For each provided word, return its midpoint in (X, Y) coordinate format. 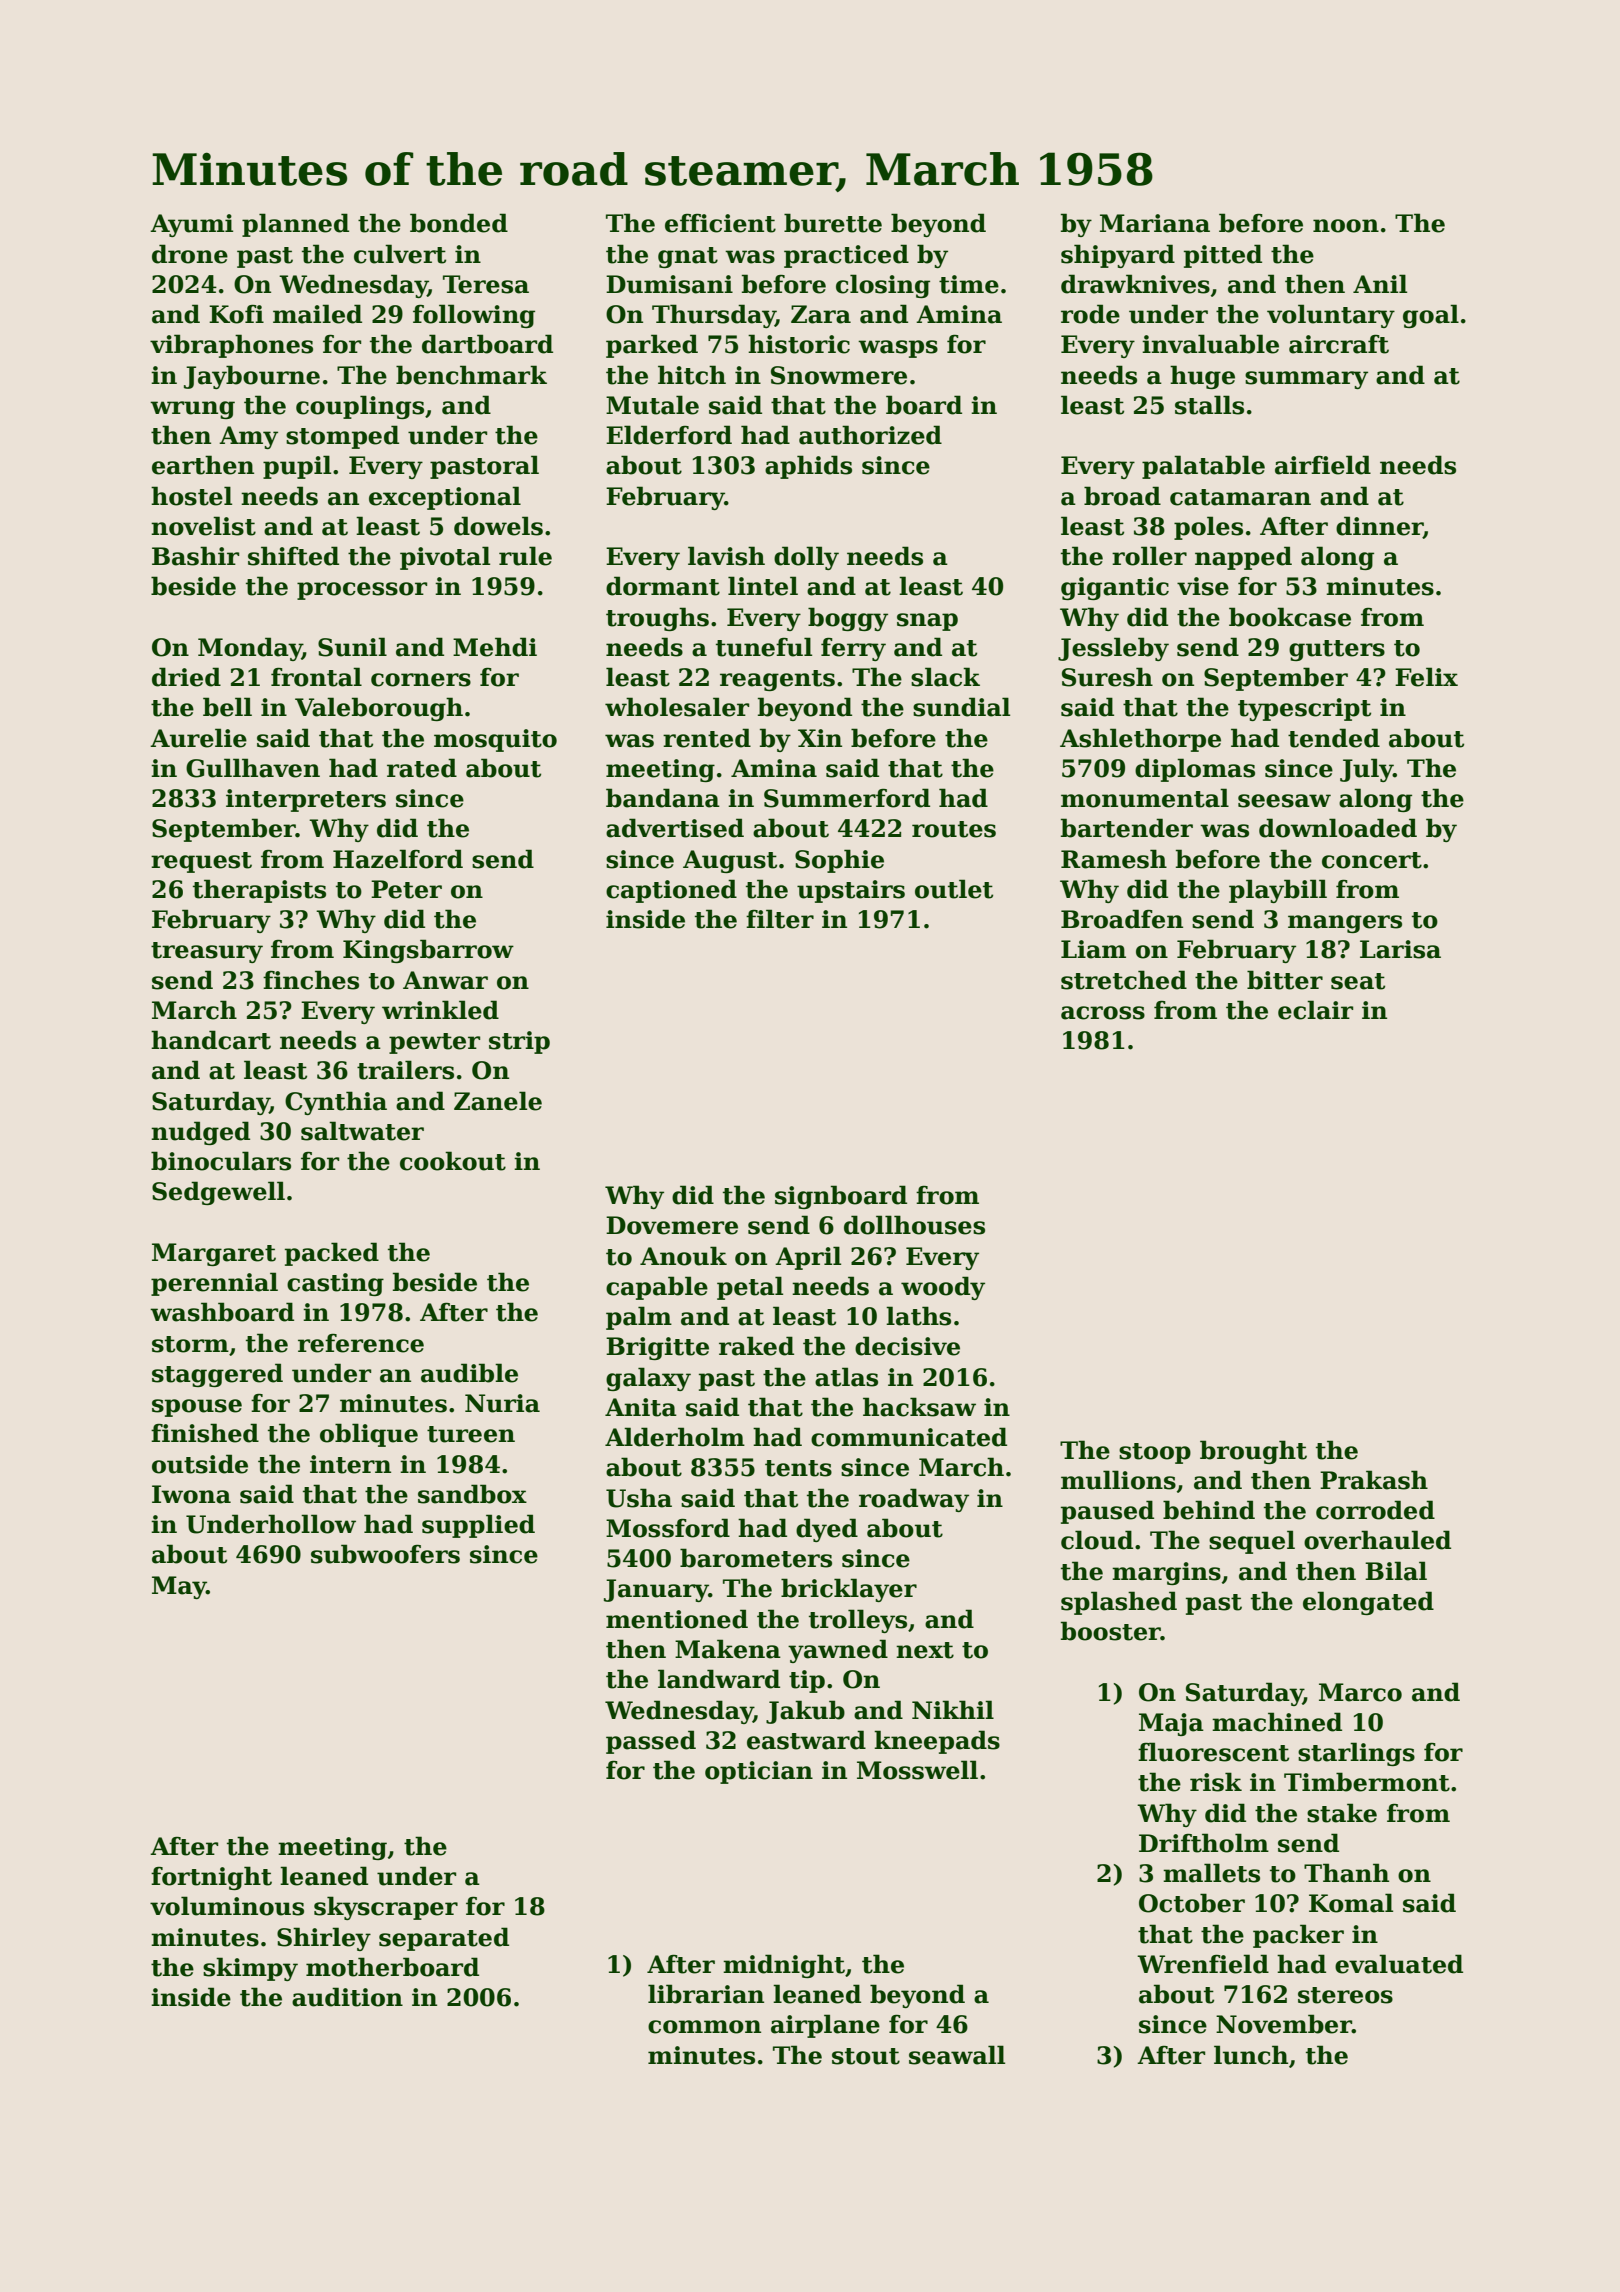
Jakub (805, 1712)
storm (190, 1344)
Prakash (1374, 1480)
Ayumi (191, 225)
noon (1346, 226)
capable (657, 1288)
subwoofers (385, 1554)
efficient (720, 223)
